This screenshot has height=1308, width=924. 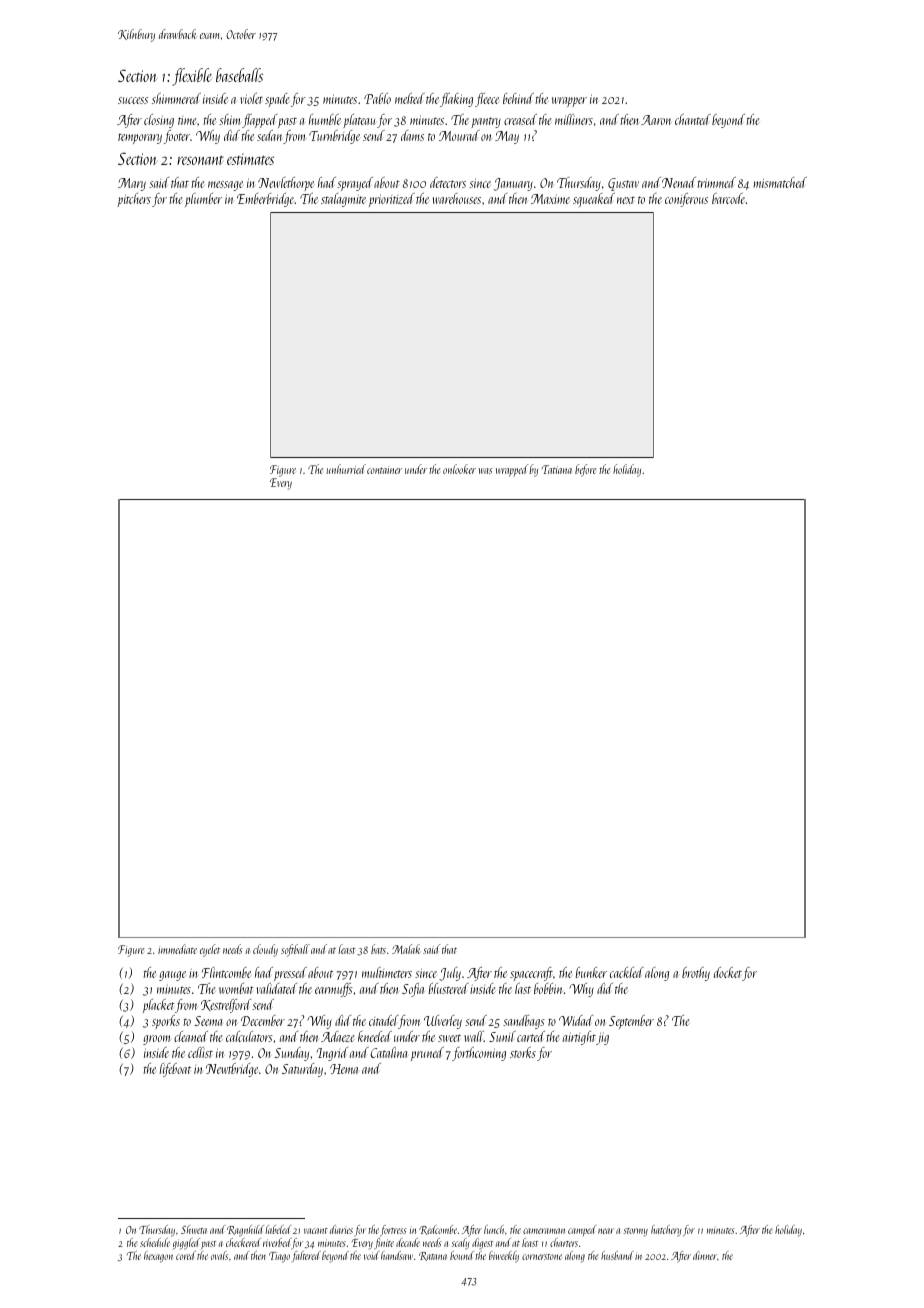 I want to click on Pablo, so click(x=377, y=98).
